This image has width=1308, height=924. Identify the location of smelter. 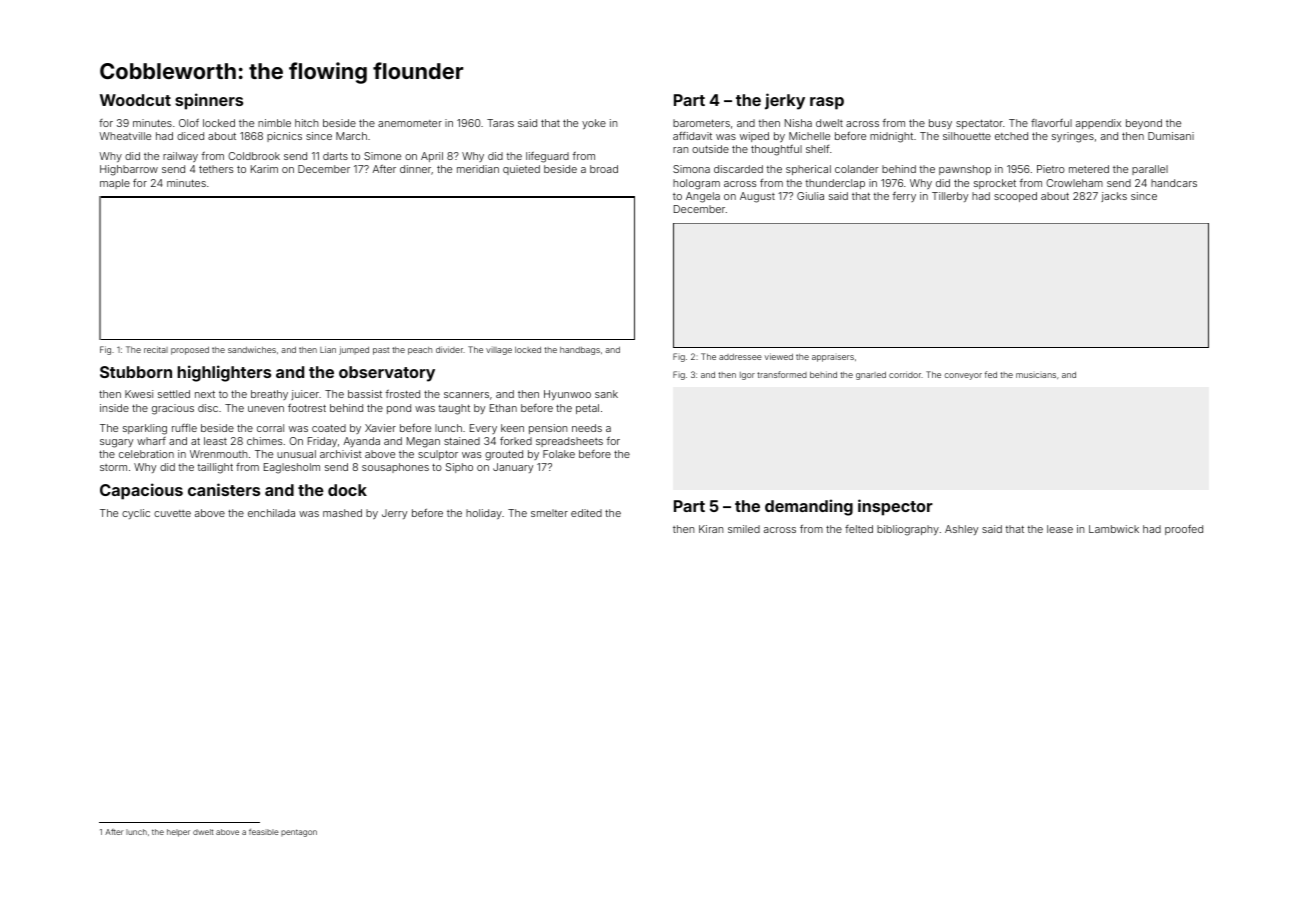
(549, 513).
